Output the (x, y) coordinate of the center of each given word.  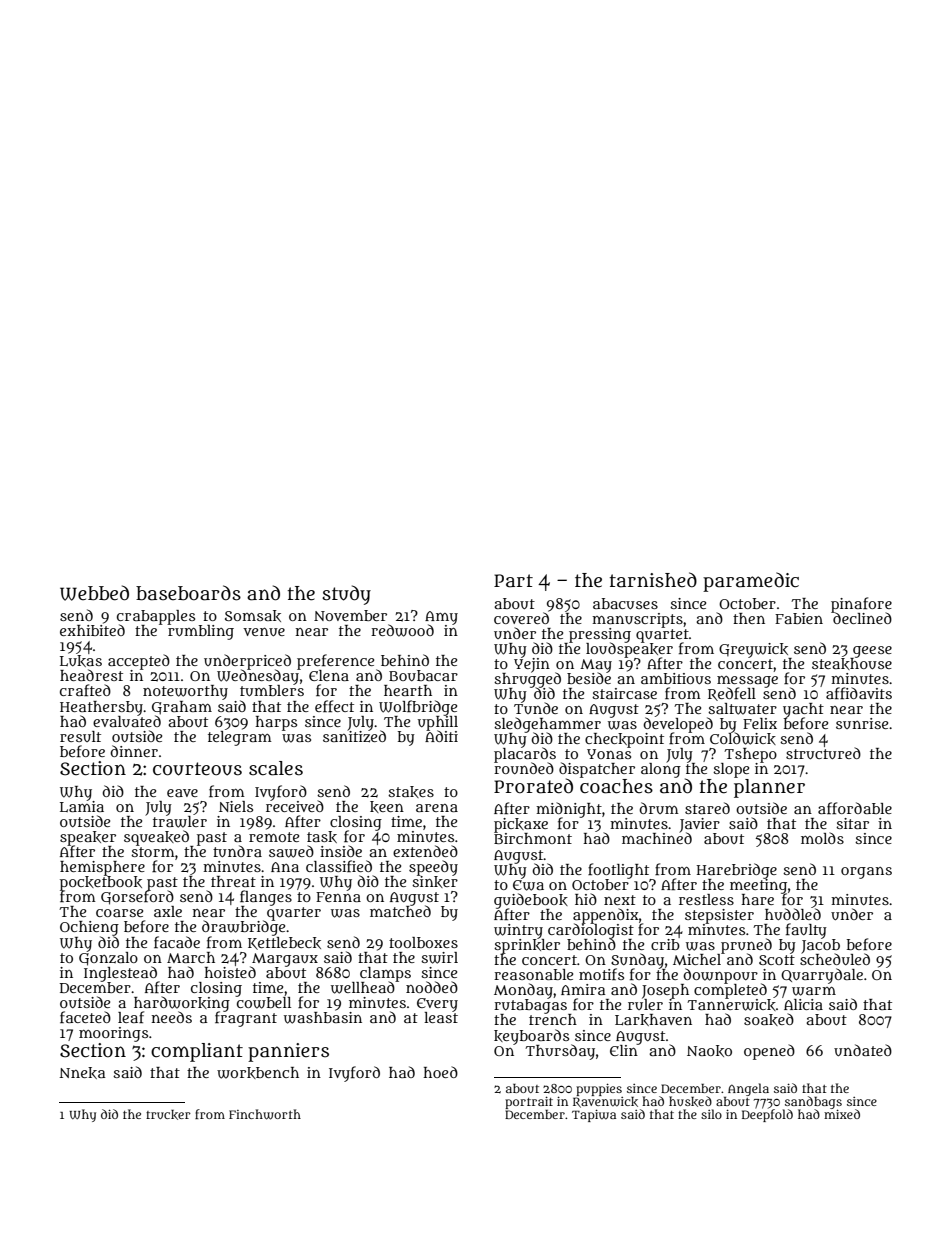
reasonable (533, 974)
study (346, 595)
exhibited (92, 630)
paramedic (751, 582)
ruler (645, 1004)
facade (177, 942)
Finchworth (265, 1114)
